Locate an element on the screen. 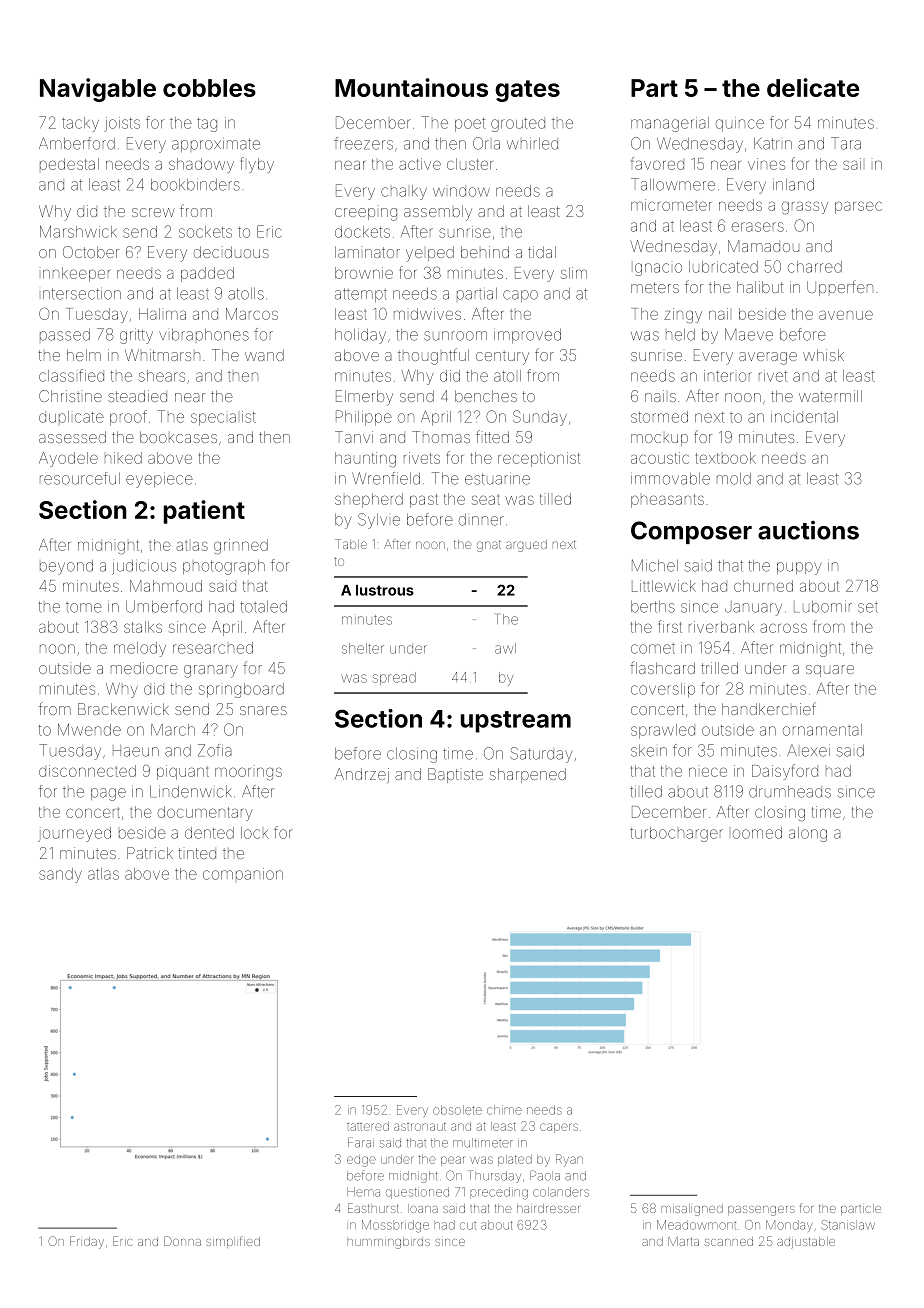 This screenshot has width=924, height=1308. Donna is located at coordinates (182, 1241).
